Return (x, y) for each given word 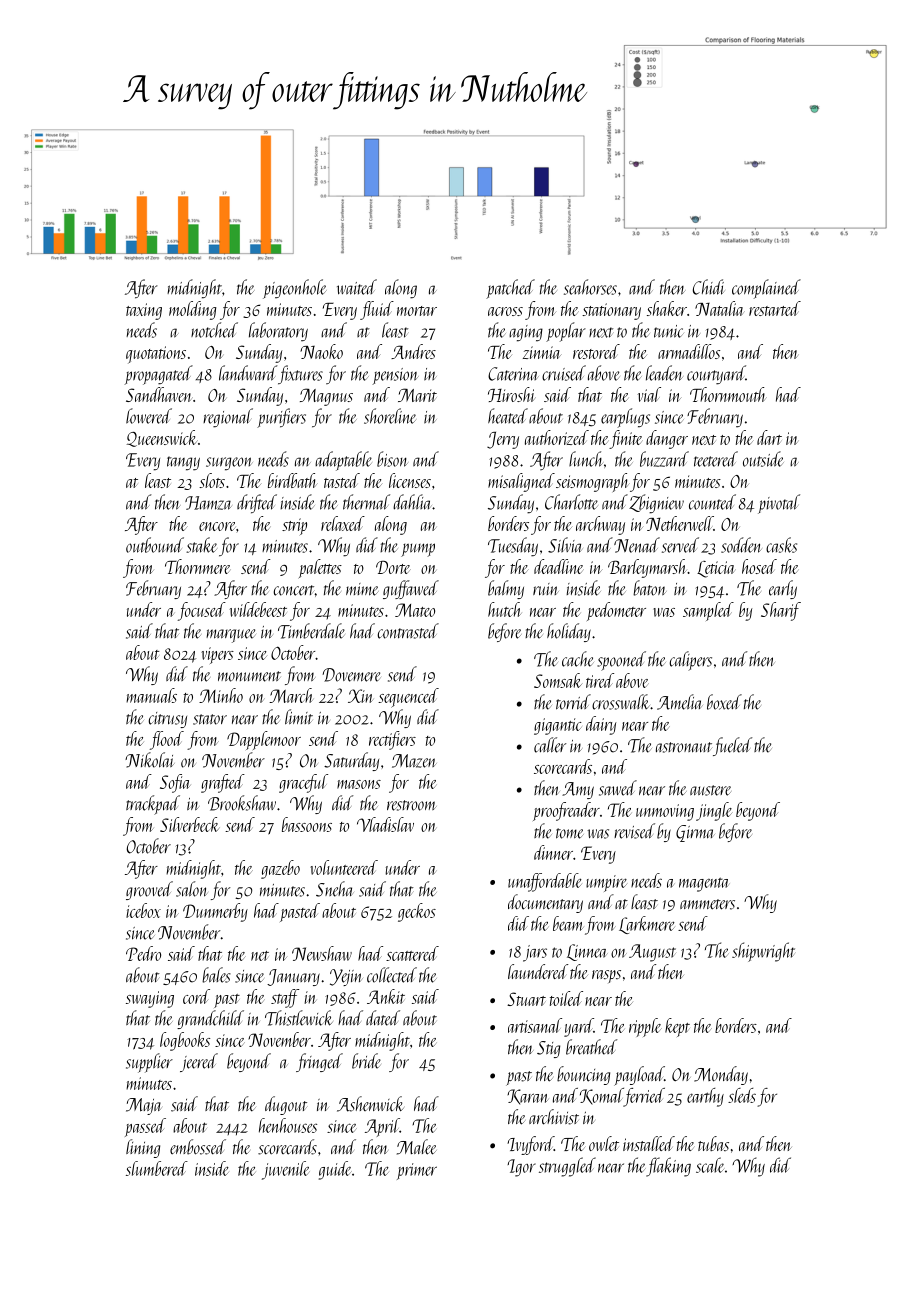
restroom (412, 805)
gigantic (557, 726)
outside (763, 459)
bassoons (307, 824)
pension (395, 376)
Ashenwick (370, 1104)
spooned (621, 661)
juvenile (286, 1170)
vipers (217, 655)
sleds (742, 1095)
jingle (714, 811)
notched (214, 330)
